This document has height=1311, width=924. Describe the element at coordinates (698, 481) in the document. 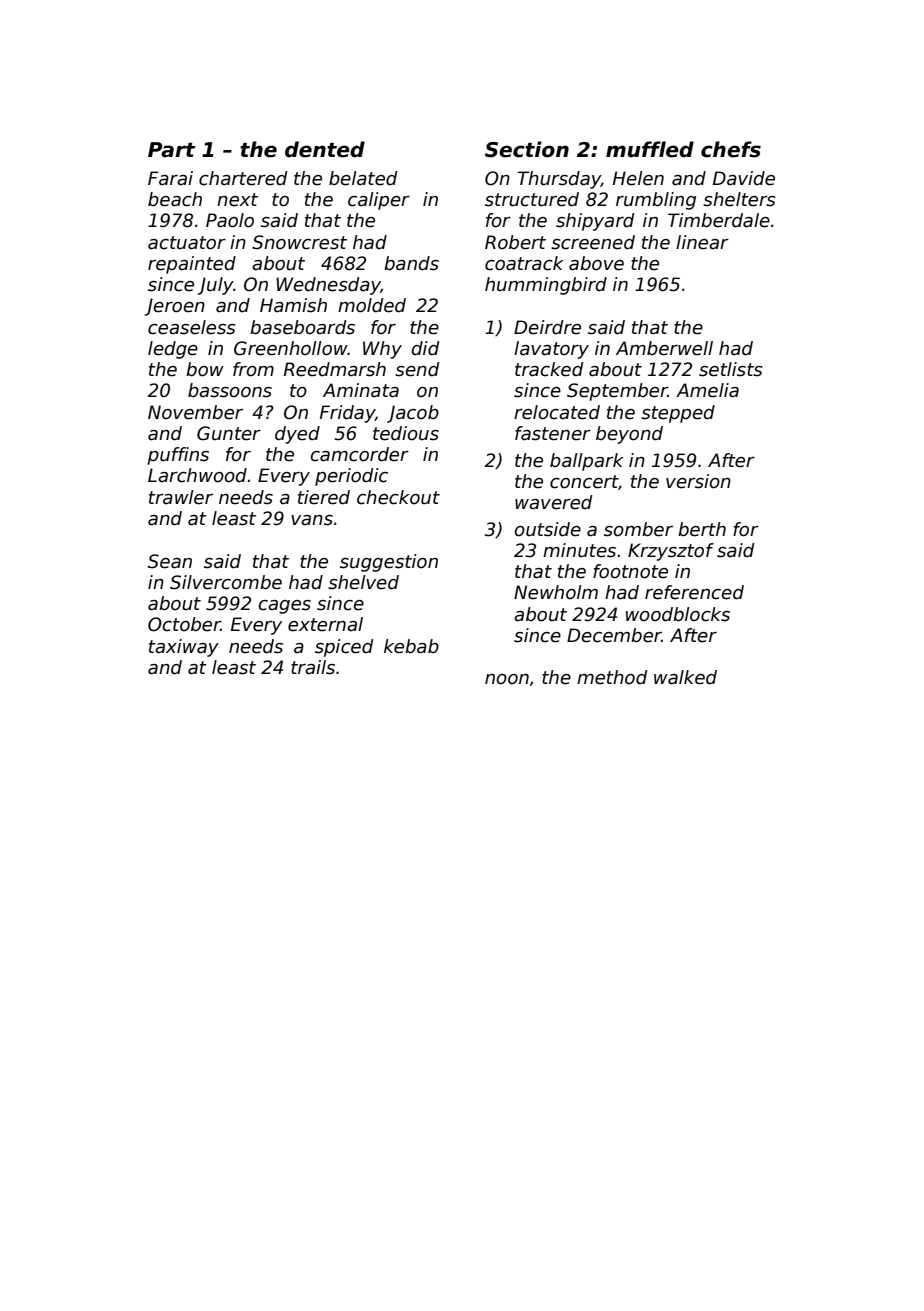

I see `version` at that location.
